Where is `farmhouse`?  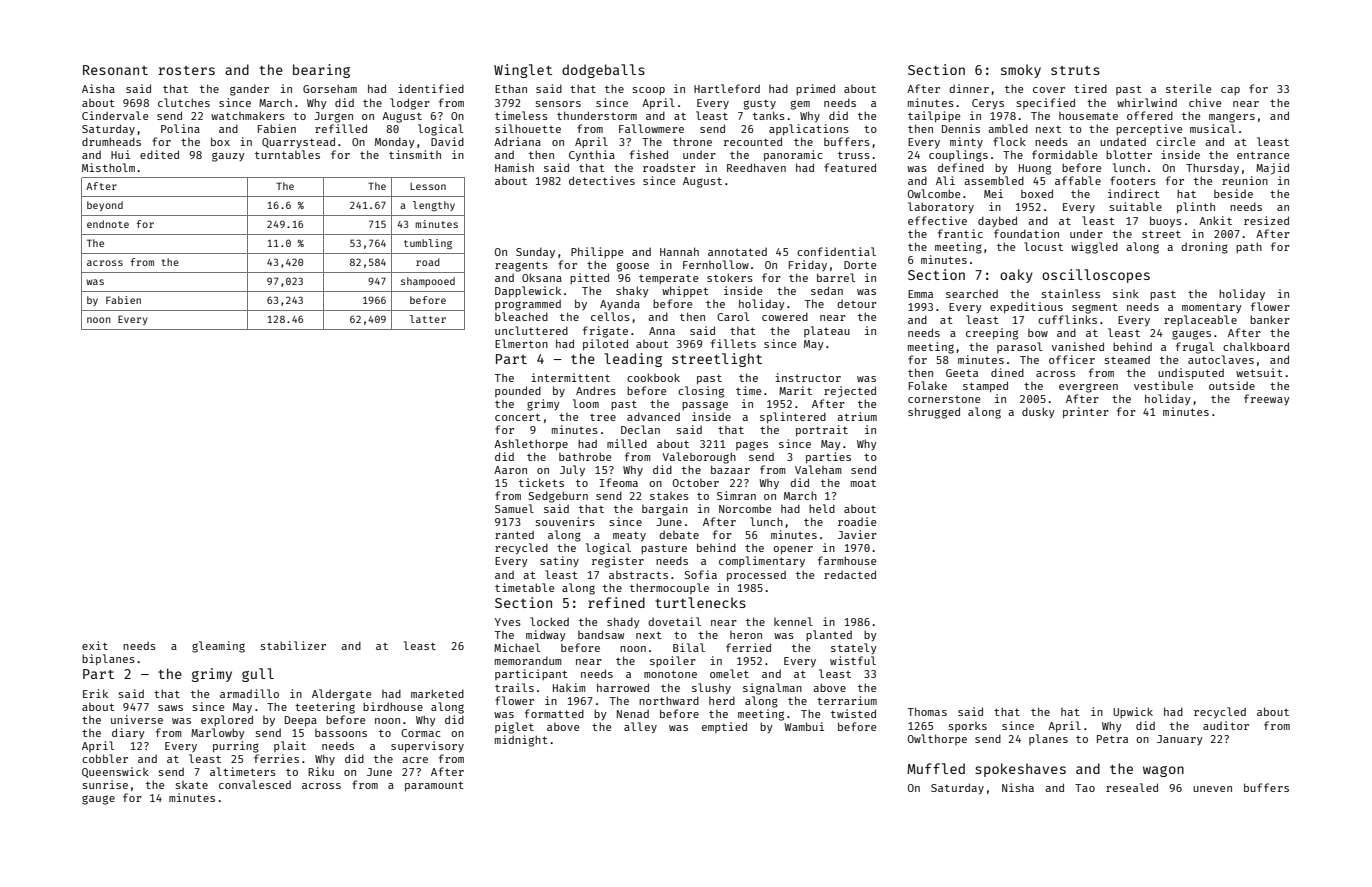 farmhouse is located at coordinates (847, 560).
